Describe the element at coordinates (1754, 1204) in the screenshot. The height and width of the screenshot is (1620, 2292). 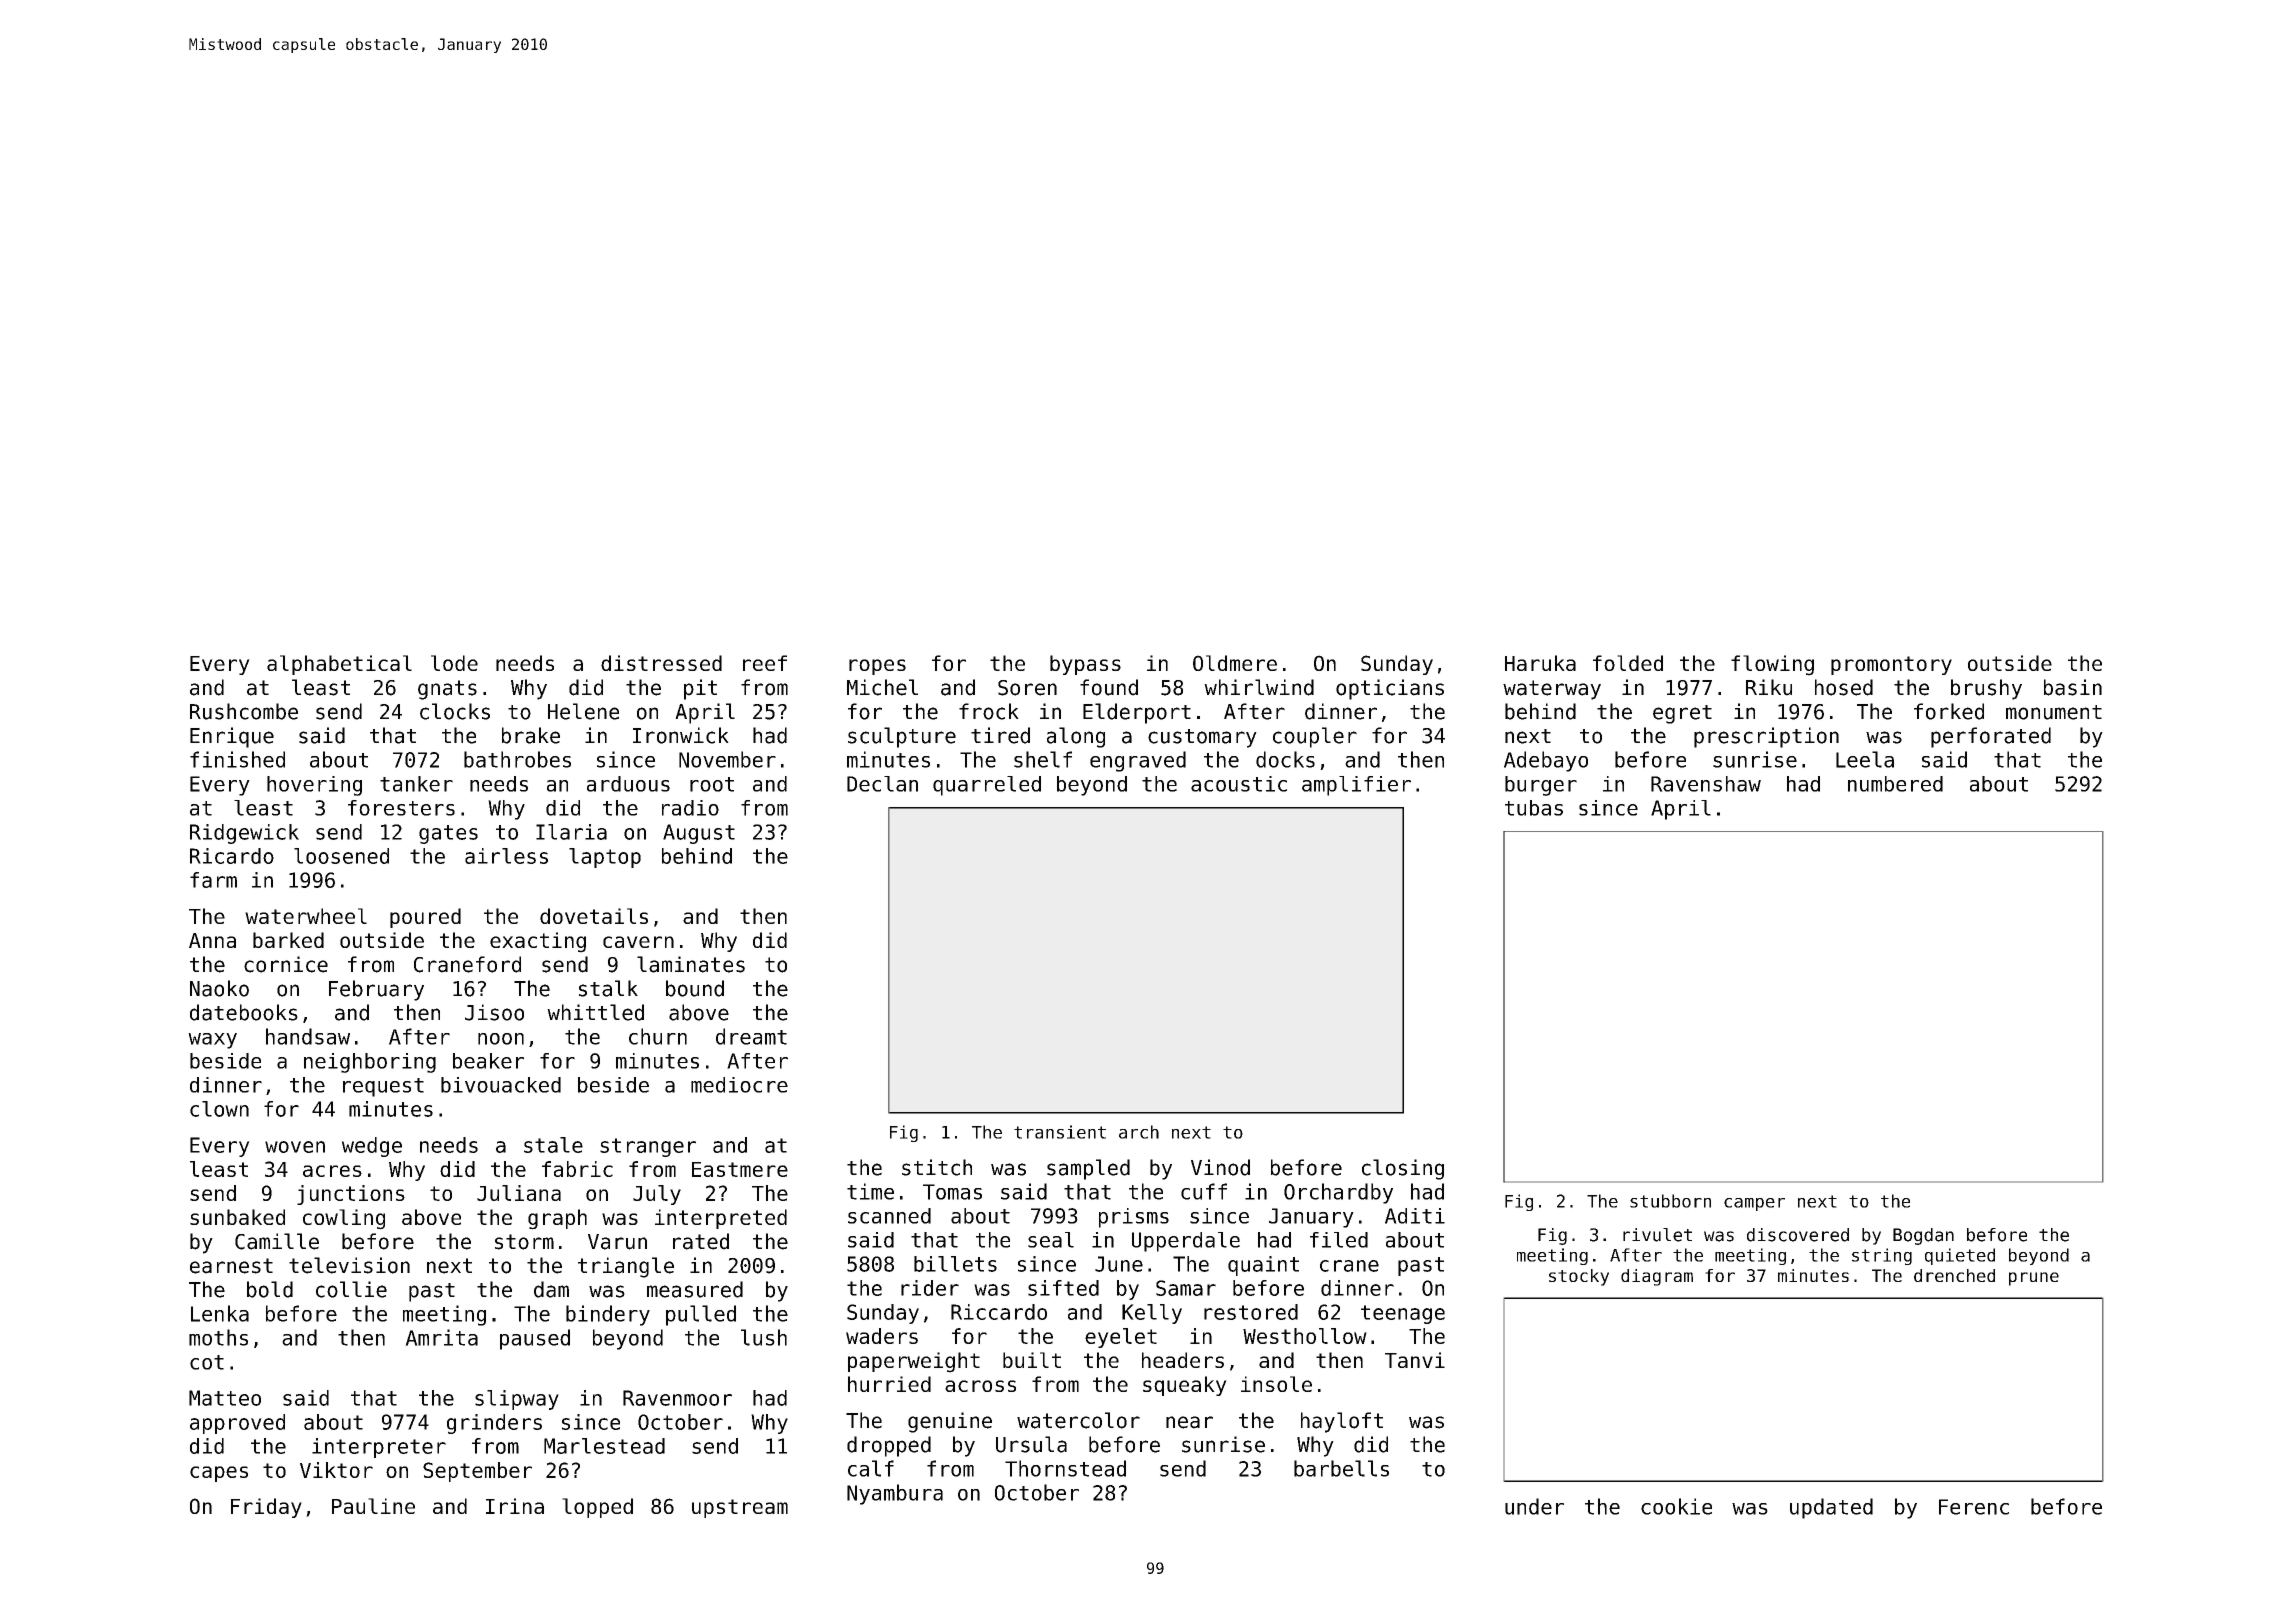
I see `camper` at that location.
